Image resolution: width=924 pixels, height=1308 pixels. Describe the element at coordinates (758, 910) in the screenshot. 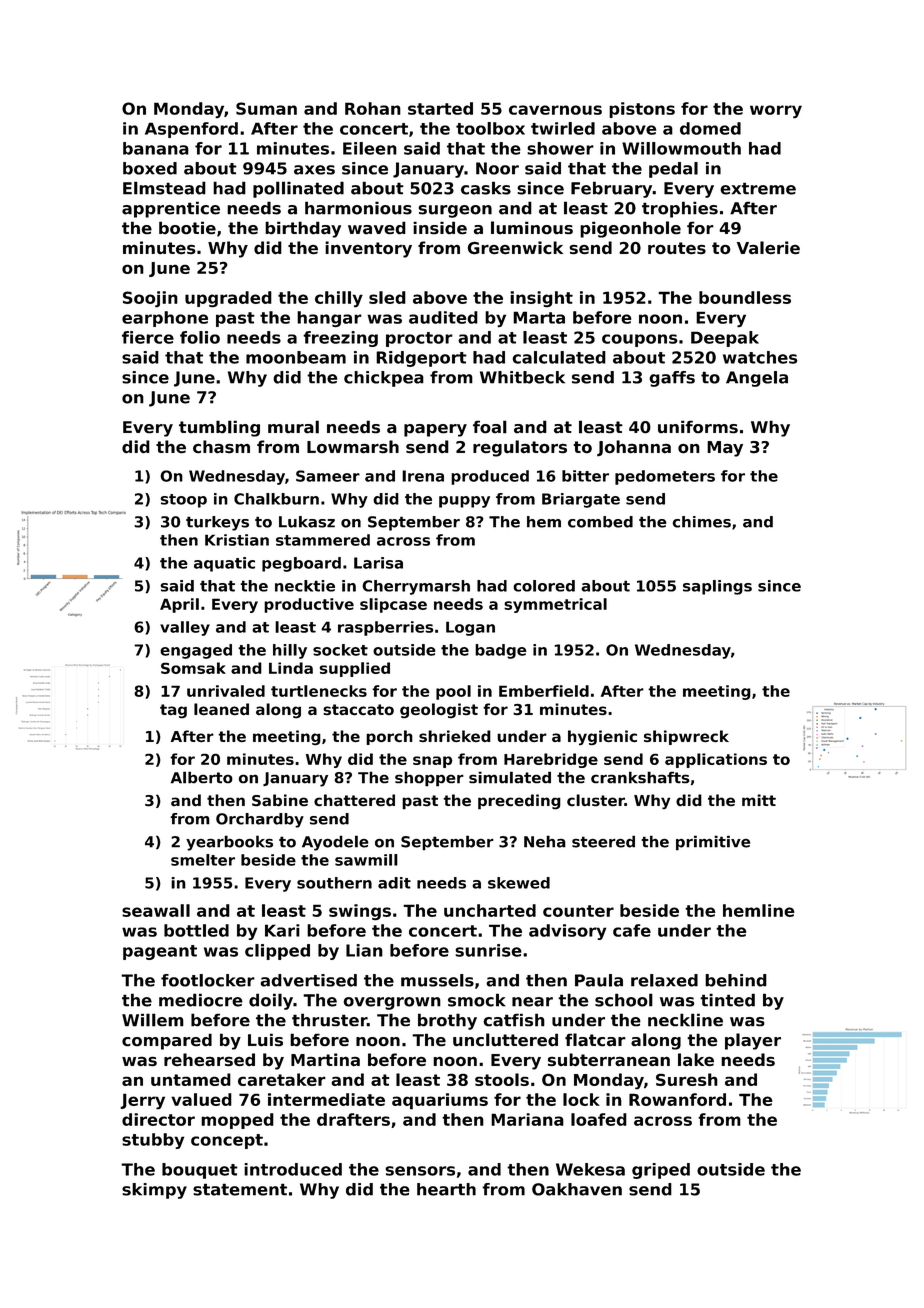

I see `hemline` at that location.
